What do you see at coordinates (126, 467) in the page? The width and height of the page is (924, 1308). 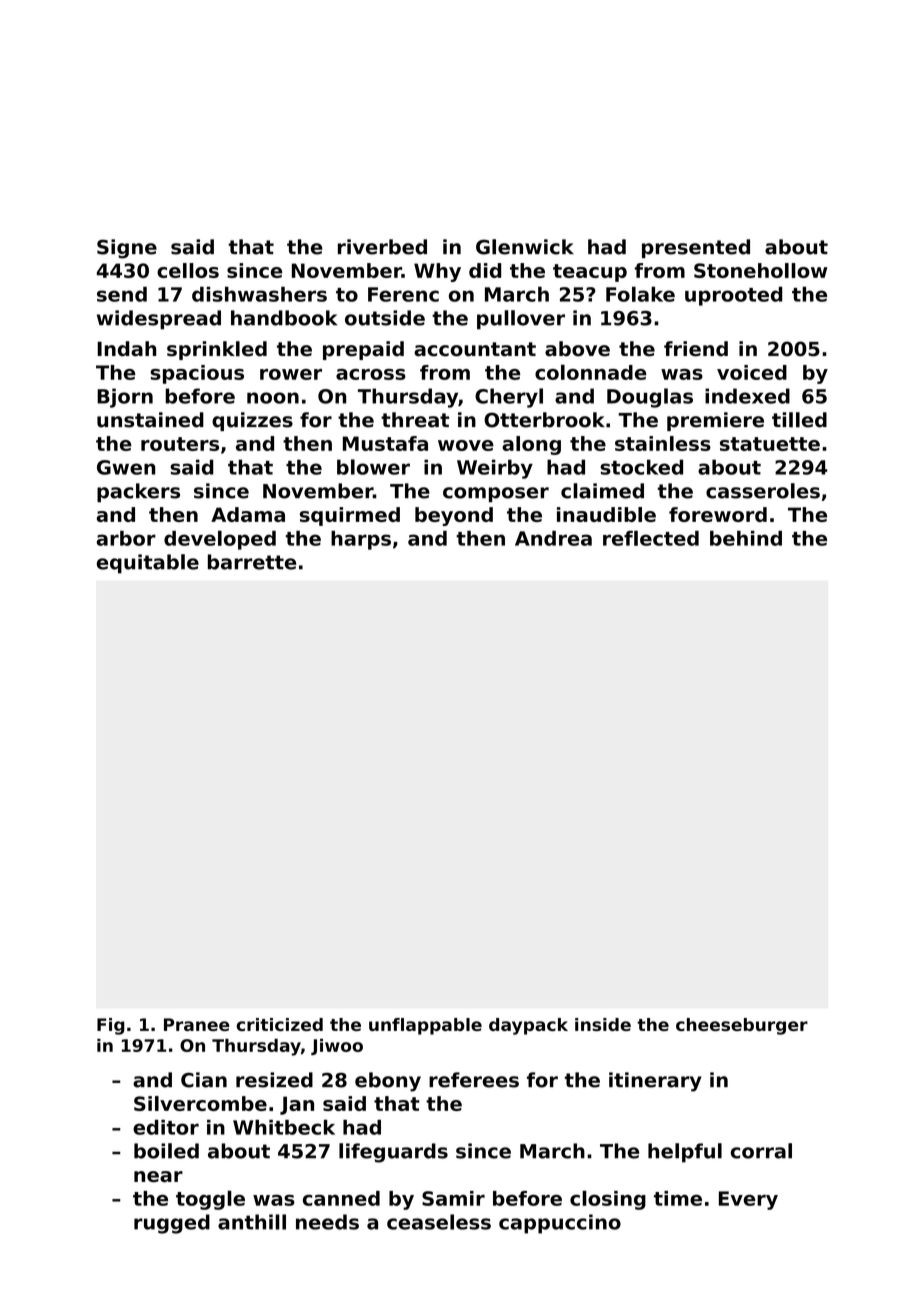 I see `Gwen` at bounding box center [126, 467].
